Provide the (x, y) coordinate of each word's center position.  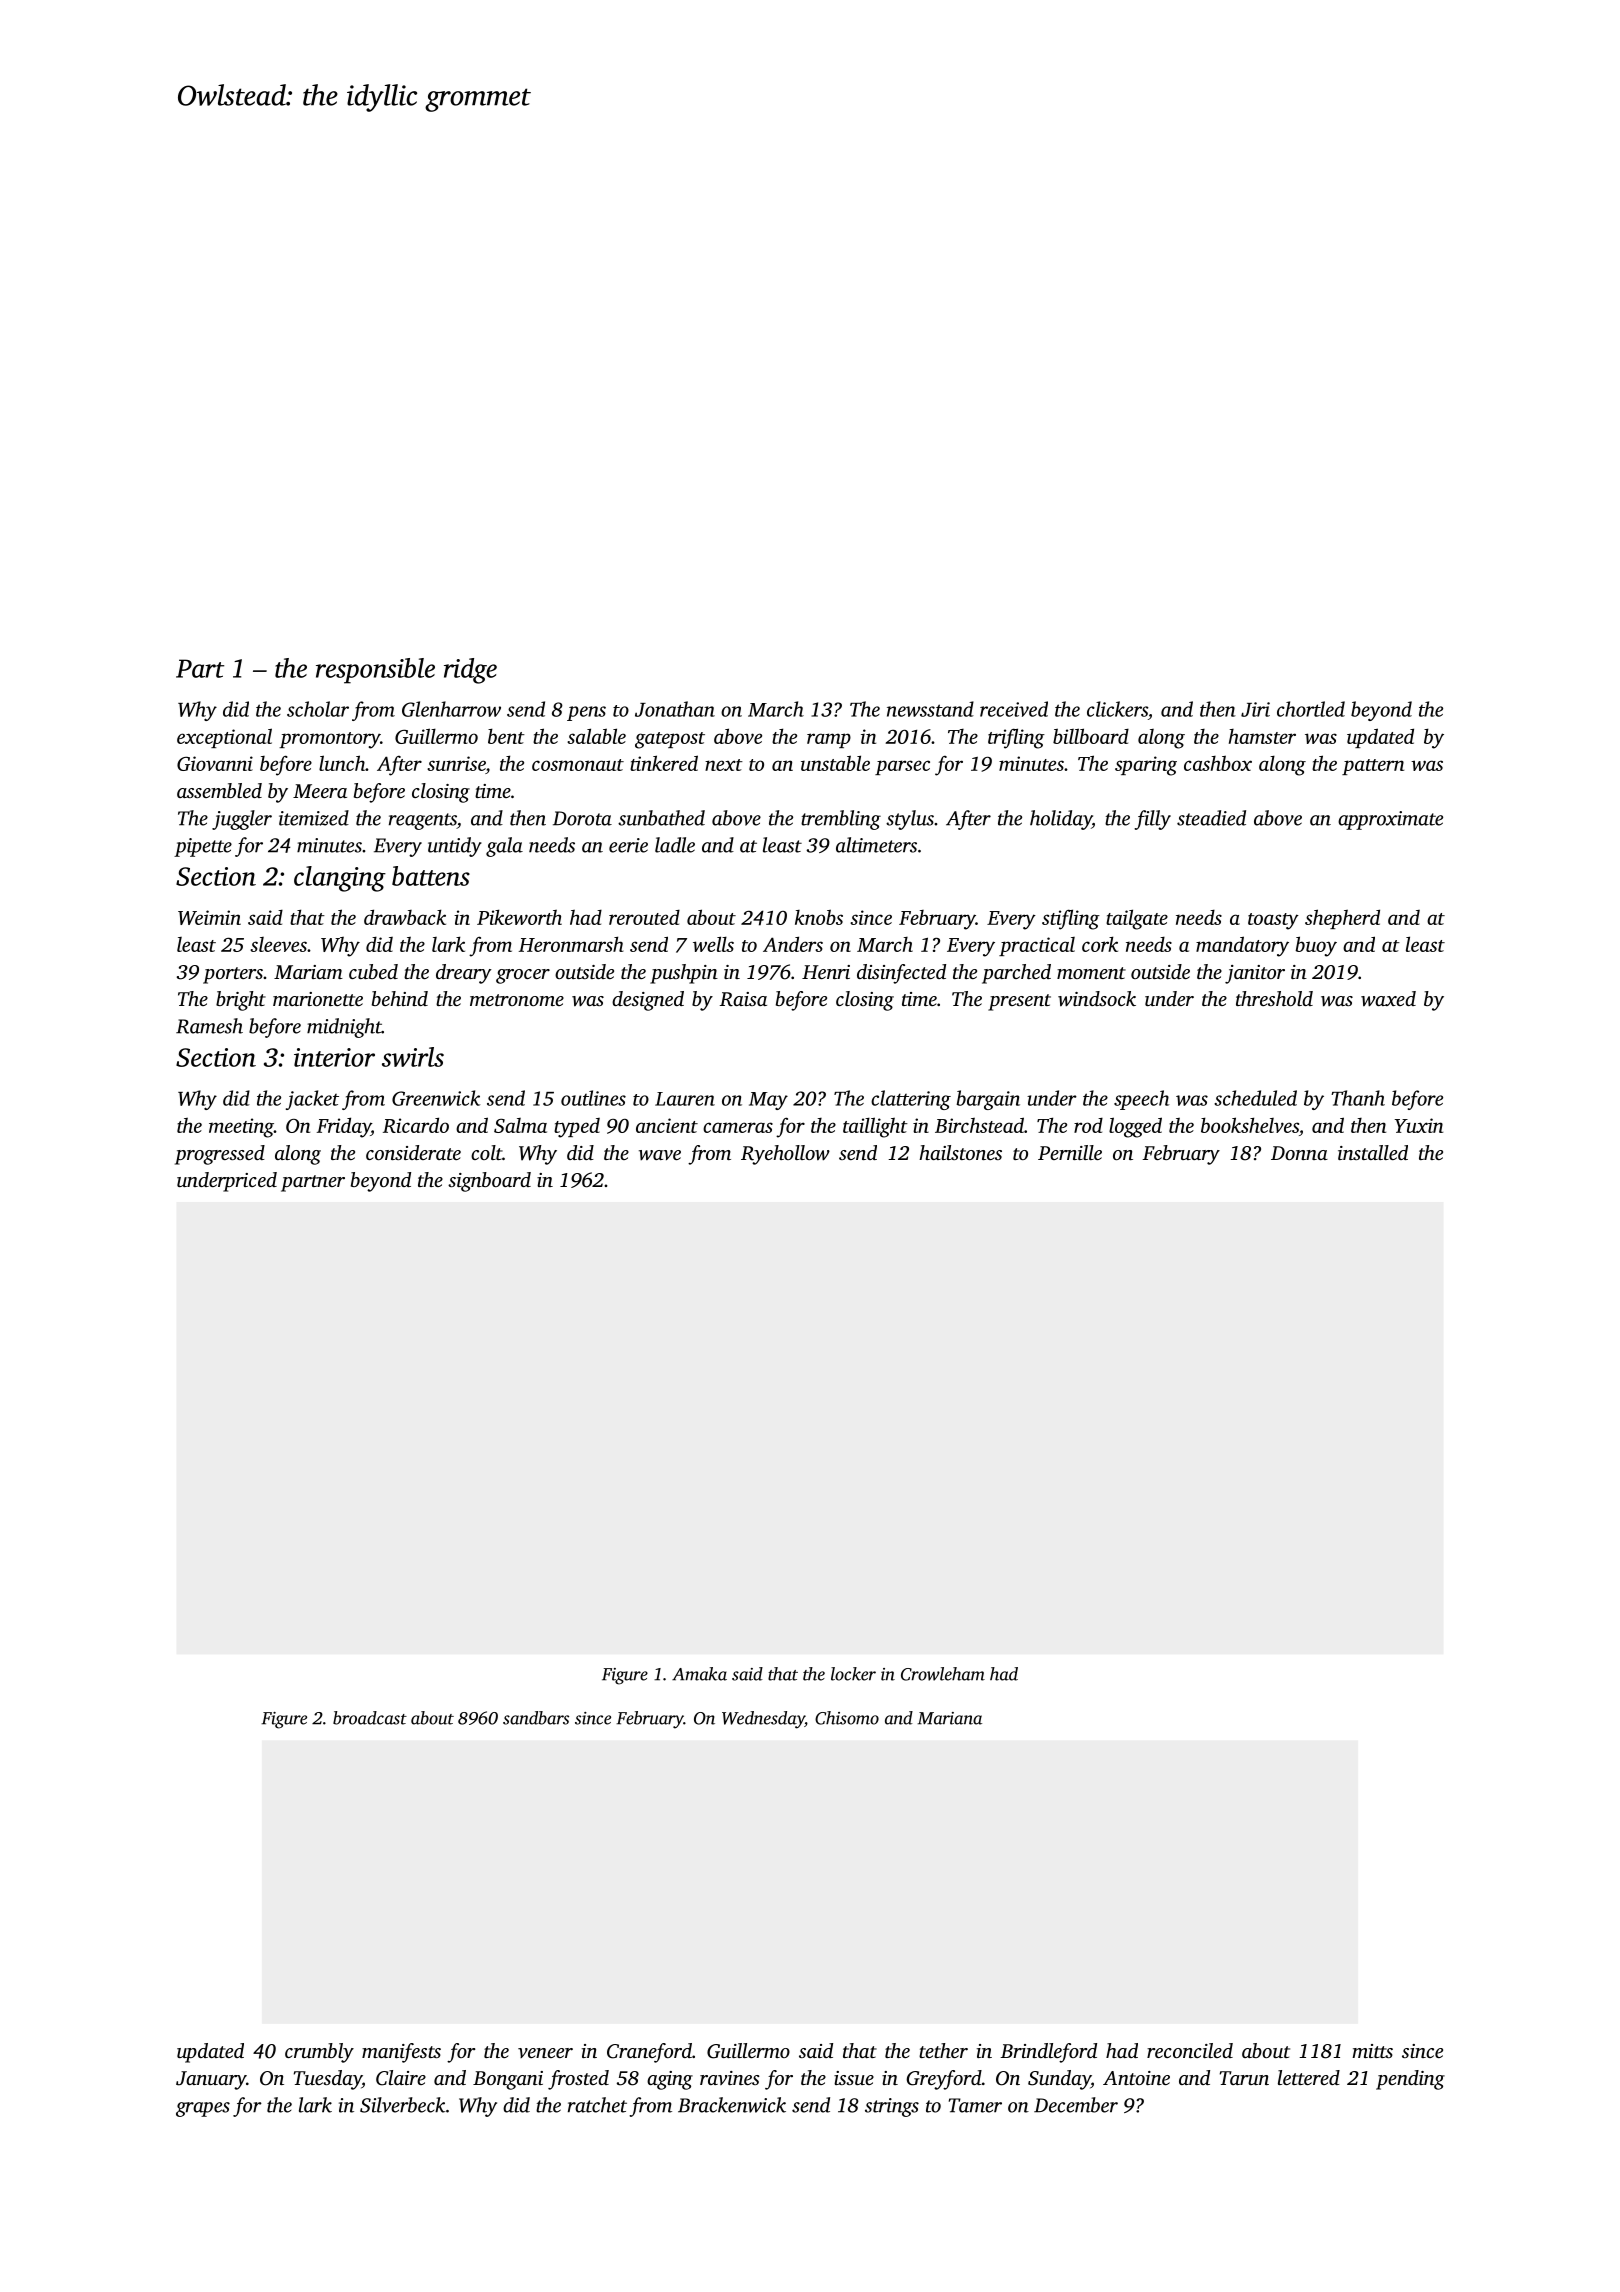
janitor (1255, 974)
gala (504, 847)
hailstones (960, 1152)
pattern (1373, 767)
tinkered (664, 763)
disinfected (901, 974)
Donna (1299, 1153)
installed (1373, 1152)
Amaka (699, 1674)
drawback (405, 917)
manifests (401, 2053)
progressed (220, 1155)
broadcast (370, 1718)
